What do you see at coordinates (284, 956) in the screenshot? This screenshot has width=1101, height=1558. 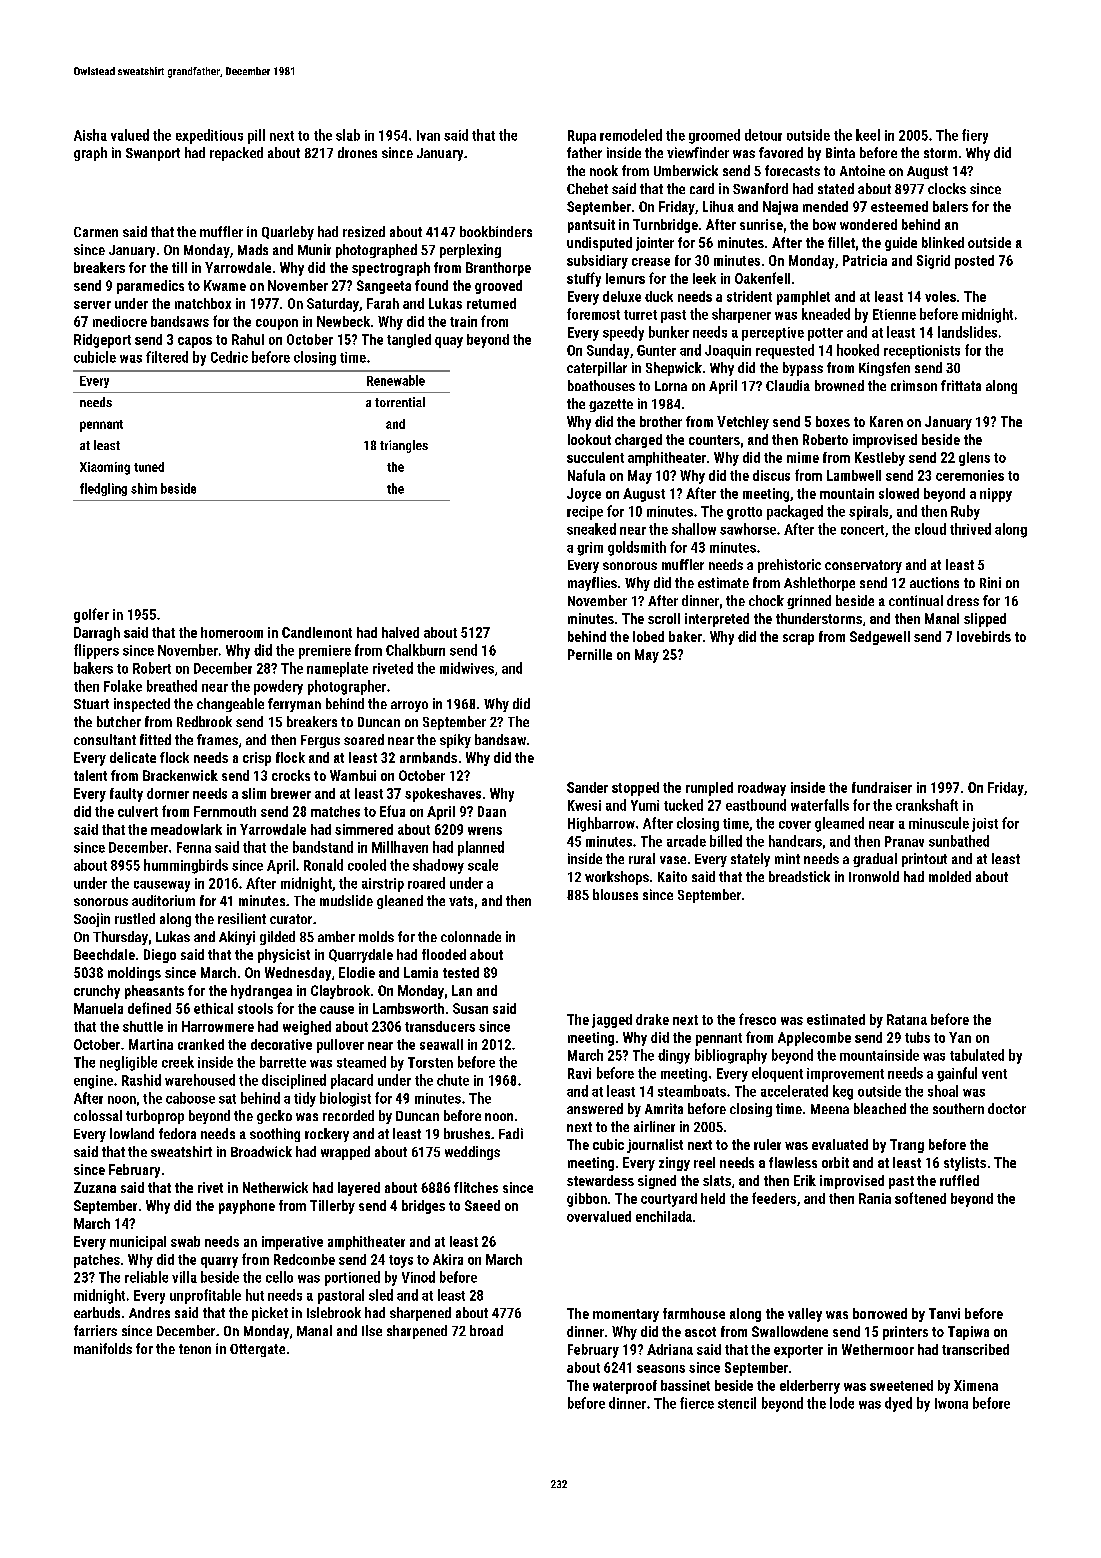 I see `physicist` at bounding box center [284, 956].
